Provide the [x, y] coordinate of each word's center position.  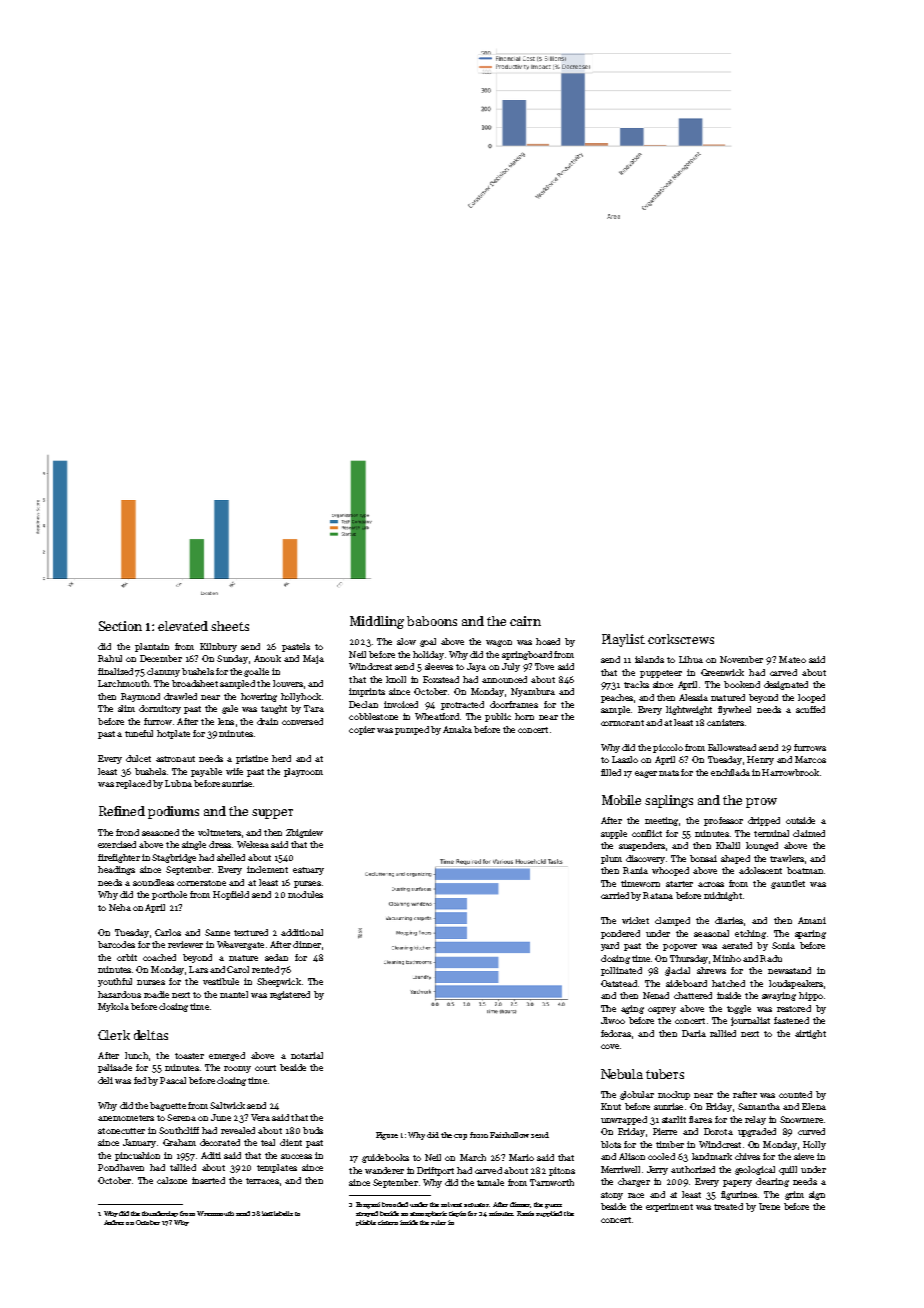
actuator [477, 1205]
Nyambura [533, 692]
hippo [811, 996]
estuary [308, 871]
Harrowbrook [791, 772]
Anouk [267, 658]
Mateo [792, 659]
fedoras [616, 1033]
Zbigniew [304, 833]
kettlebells [277, 1213]
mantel [234, 994]
